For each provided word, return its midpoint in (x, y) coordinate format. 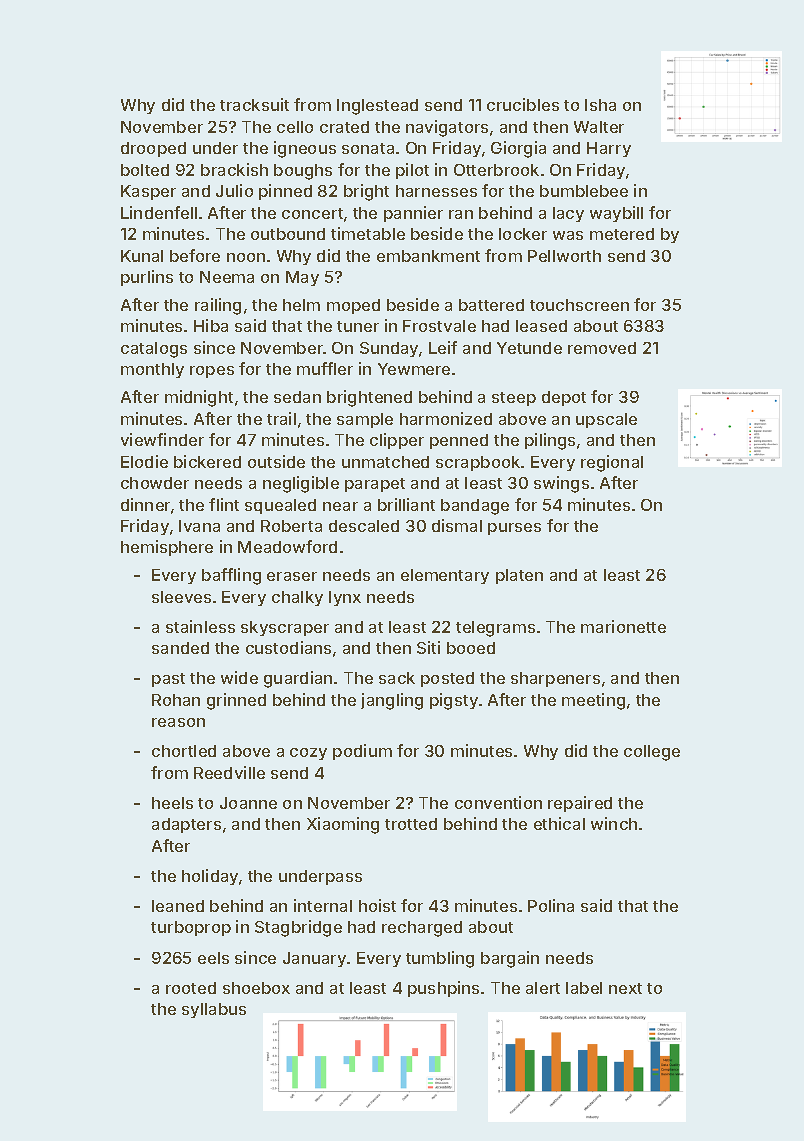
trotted (411, 824)
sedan (297, 397)
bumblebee (584, 191)
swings (561, 484)
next (625, 988)
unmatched (385, 462)
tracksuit (254, 104)
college (652, 753)
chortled (184, 751)
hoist (377, 905)
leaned (178, 906)
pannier (413, 214)
